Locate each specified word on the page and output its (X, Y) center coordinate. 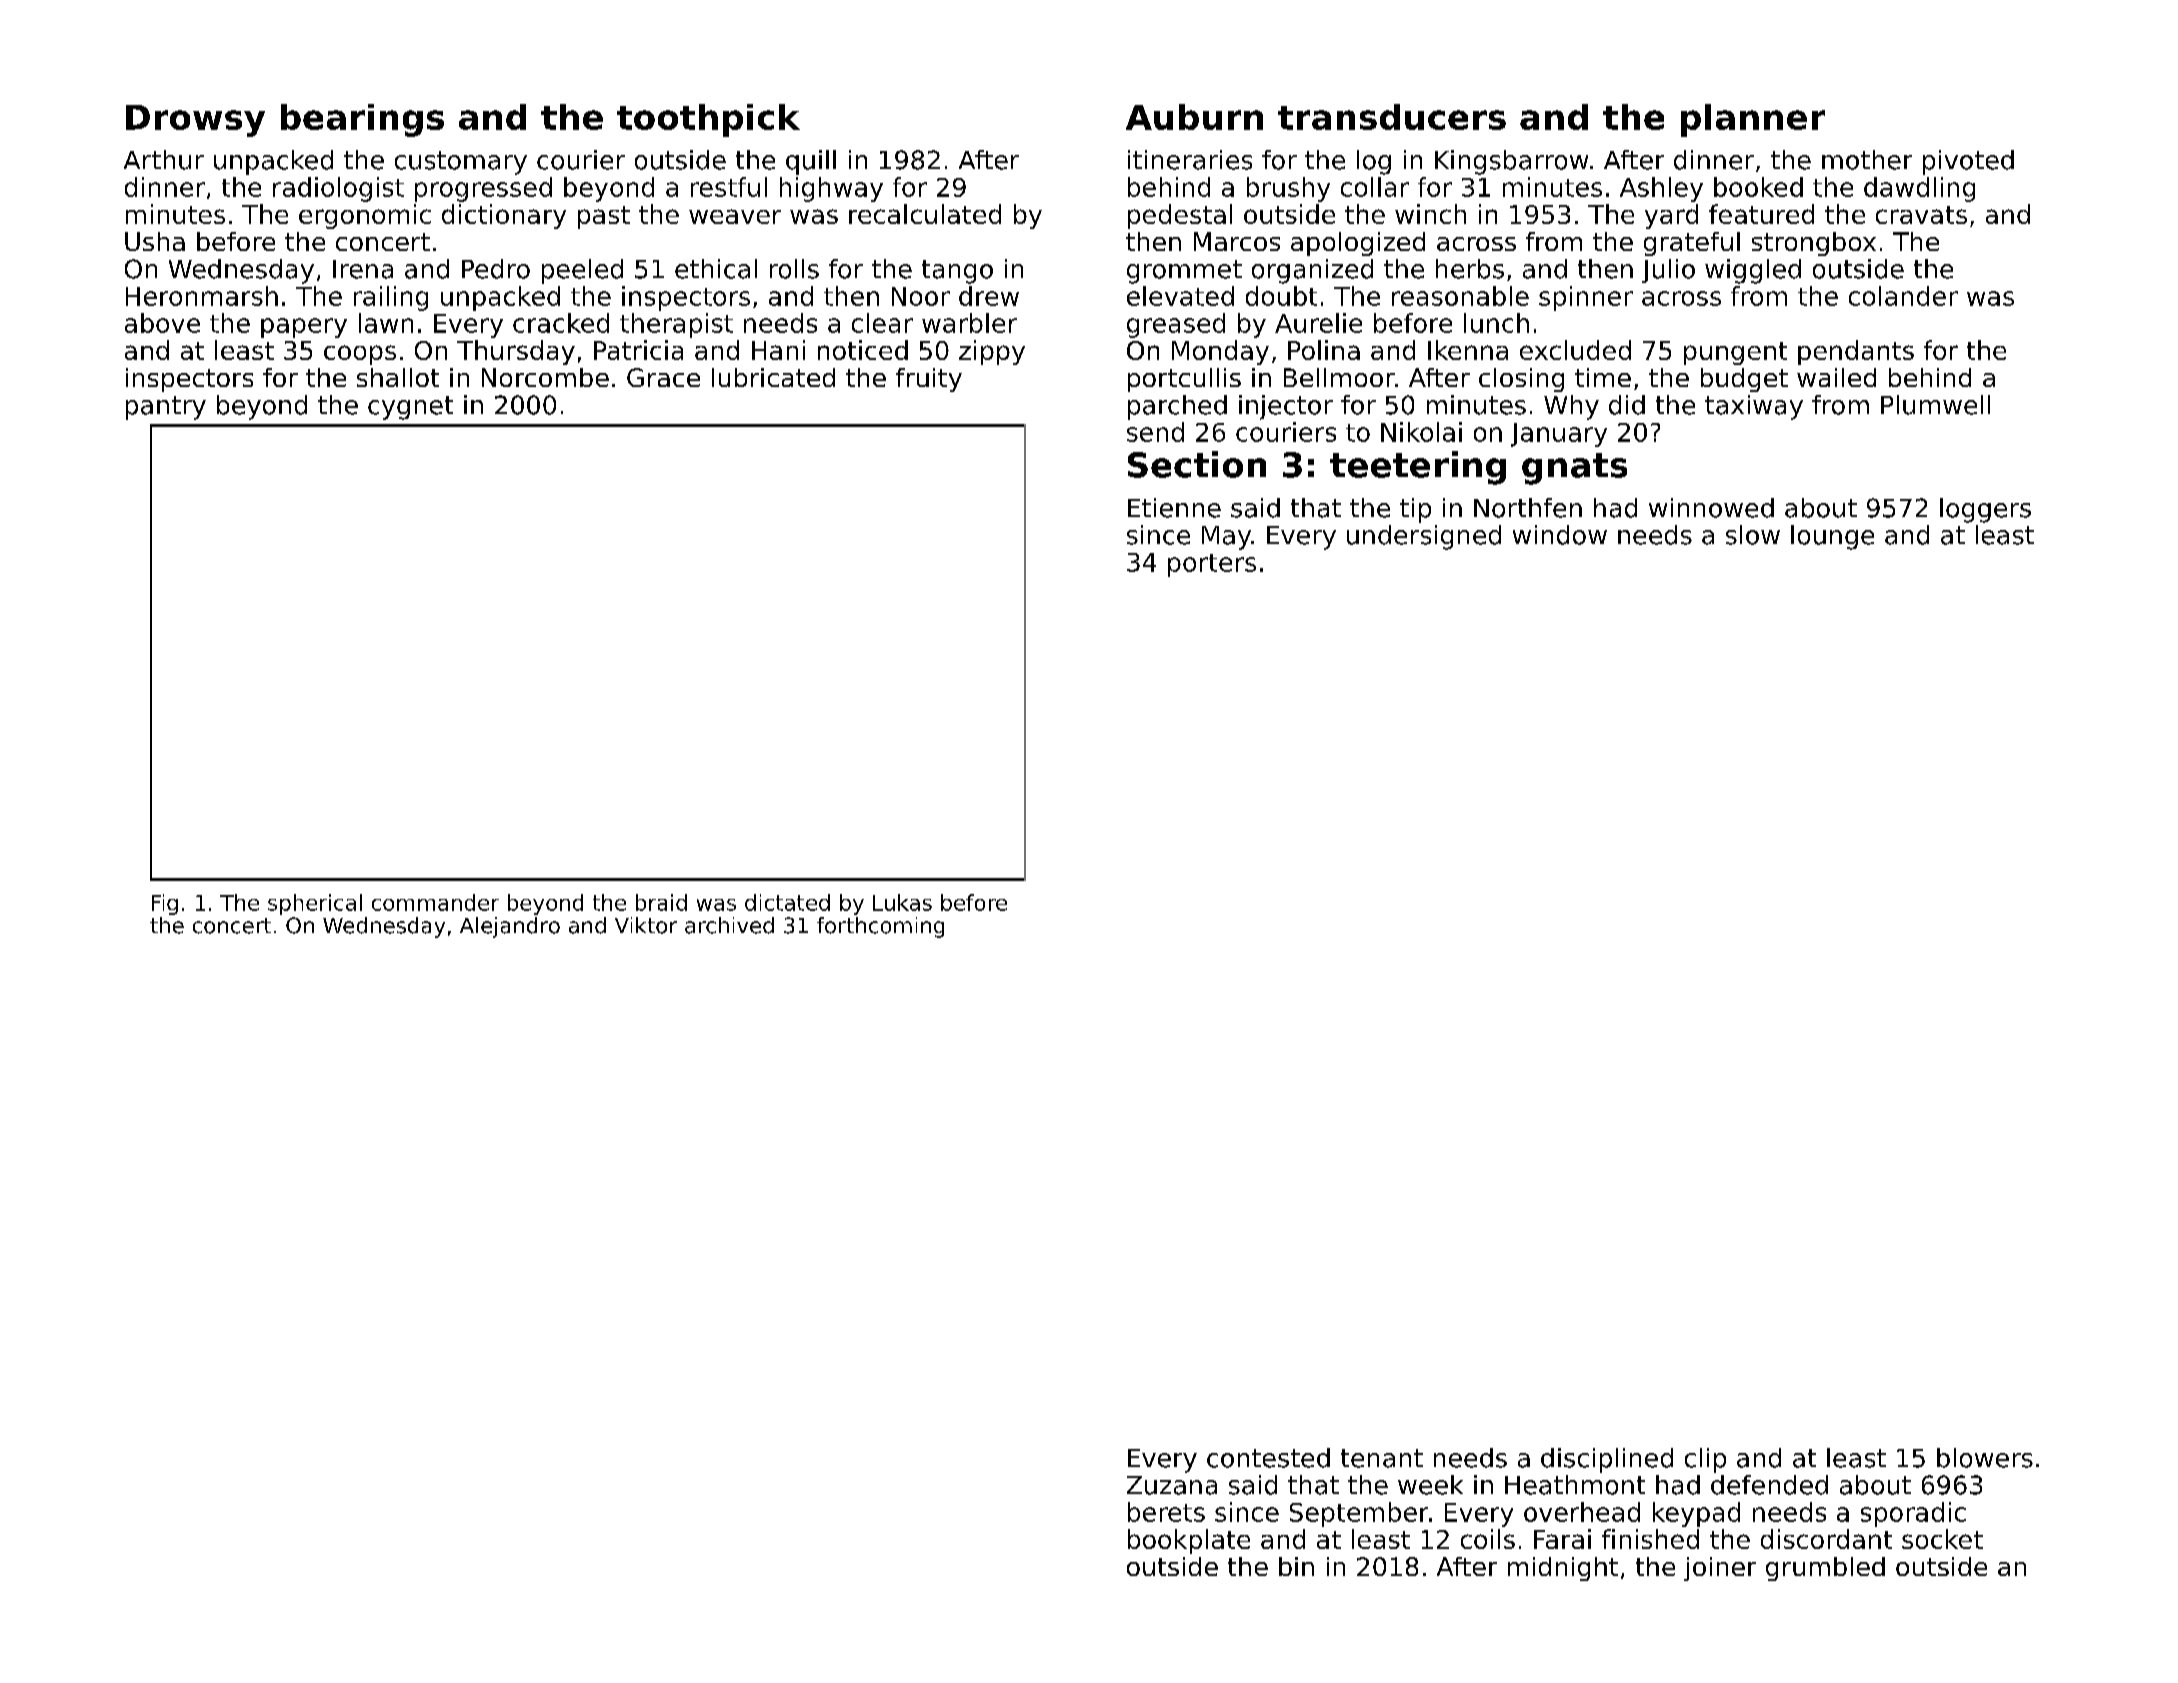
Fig (165, 904)
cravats (1921, 215)
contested (1268, 1458)
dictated (787, 902)
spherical (315, 904)
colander (1903, 296)
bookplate (1189, 1541)
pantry (166, 408)
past (604, 217)
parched (1177, 407)
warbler (969, 323)
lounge (1832, 537)
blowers (1985, 1458)
